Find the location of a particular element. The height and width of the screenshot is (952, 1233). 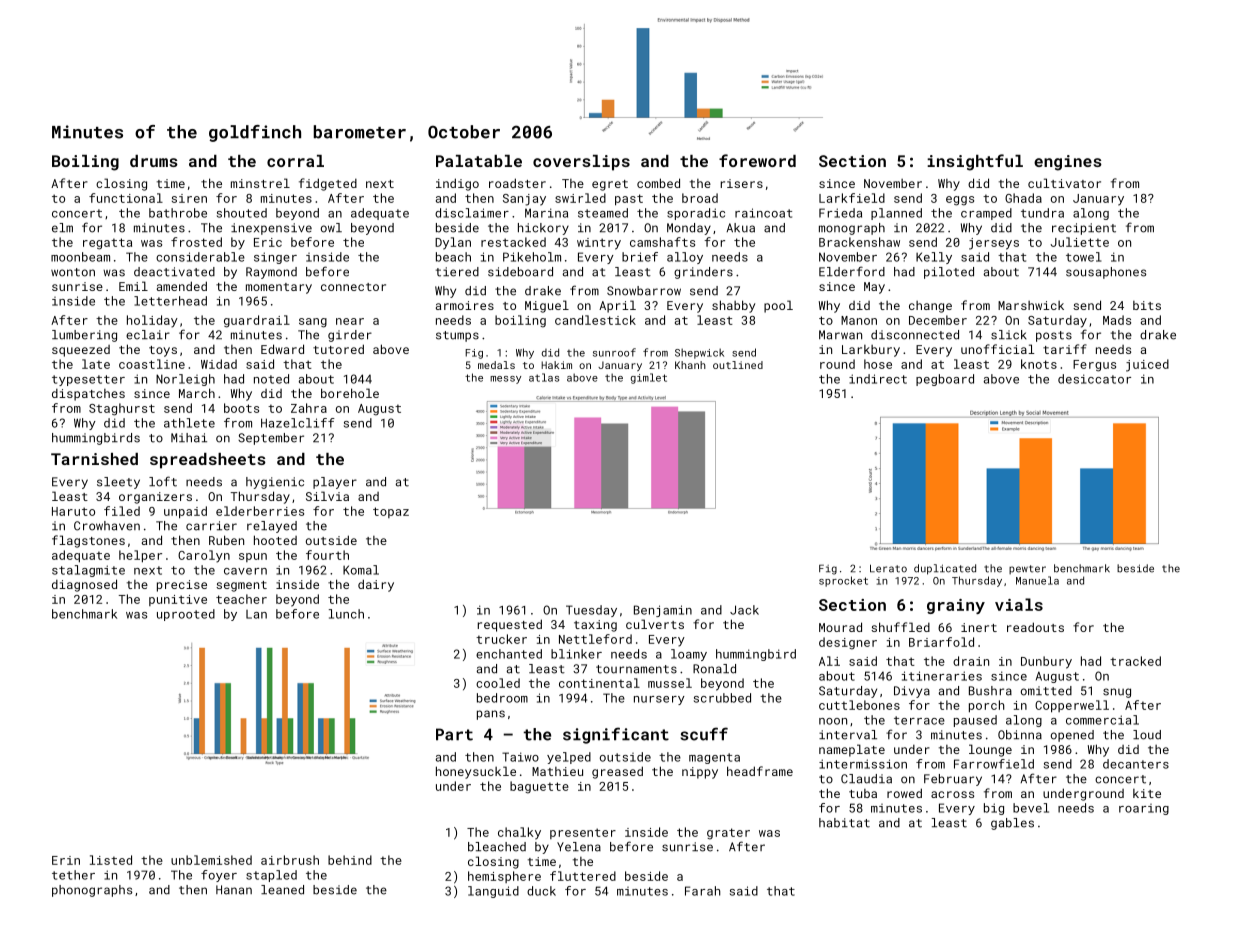

pegboard is located at coordinates (945, 380).
